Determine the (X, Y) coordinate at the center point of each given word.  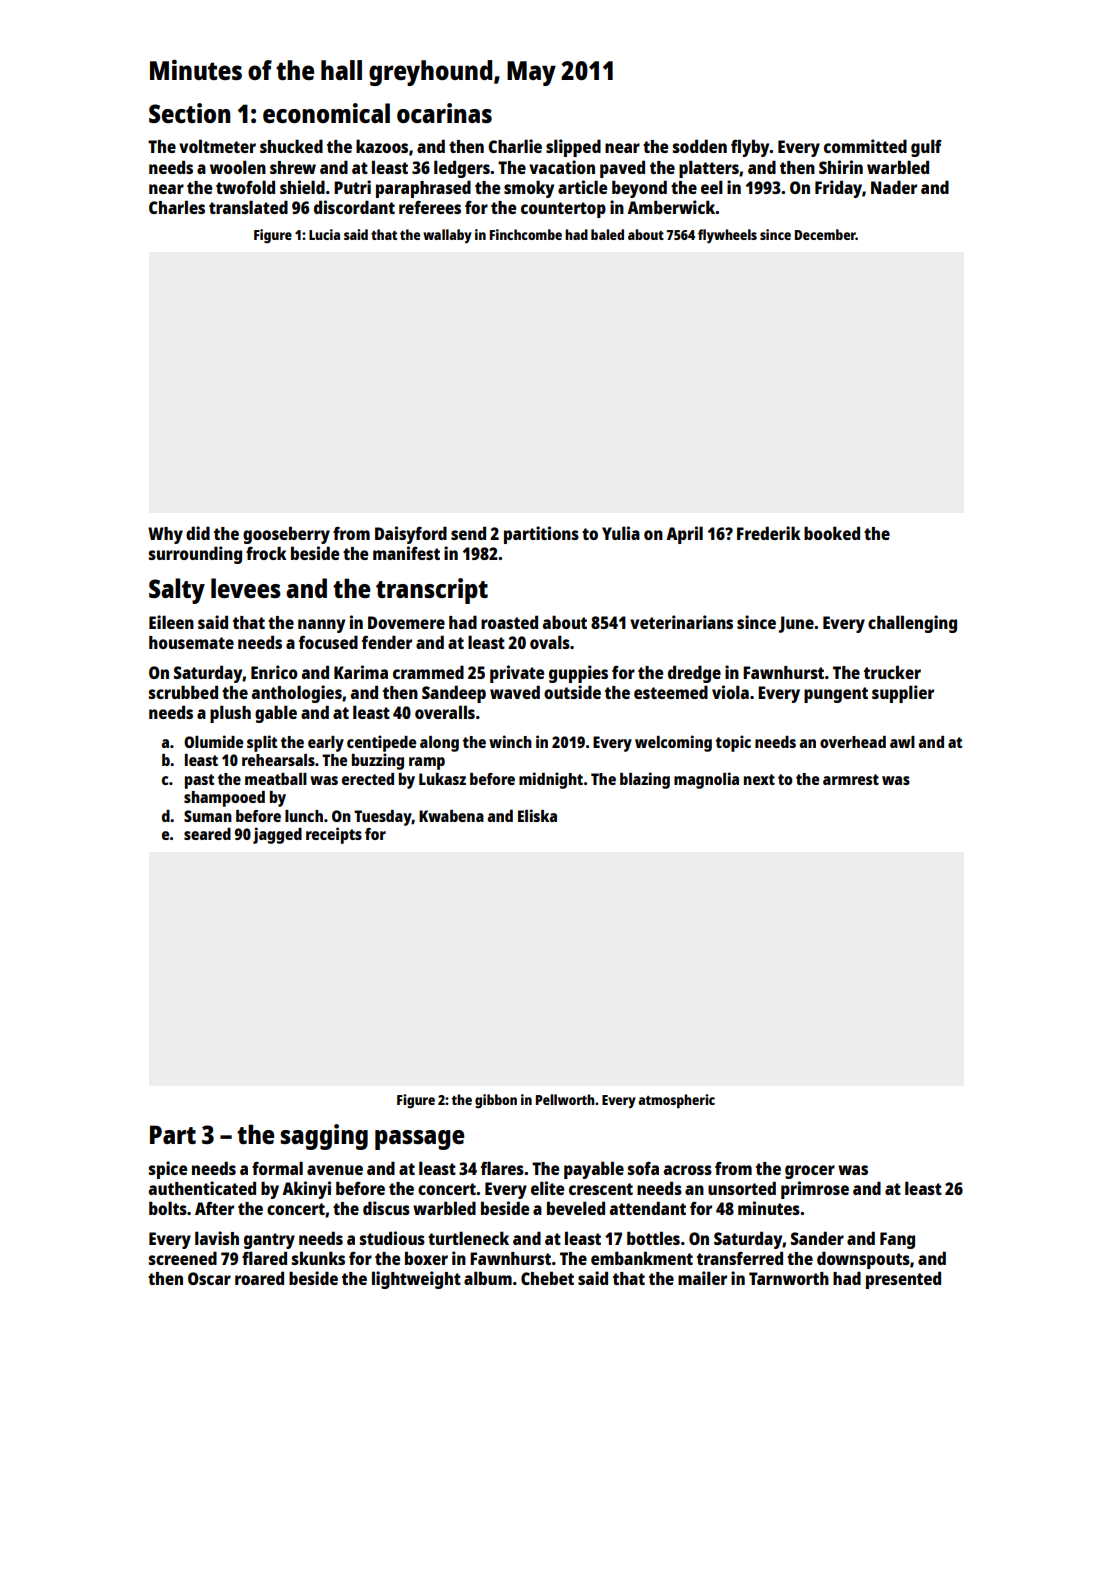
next (759, 779)
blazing (645, 780)
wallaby (447, 236)
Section (189, 113)
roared (259, 1278)
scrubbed (183, 692)
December (825, 234)
